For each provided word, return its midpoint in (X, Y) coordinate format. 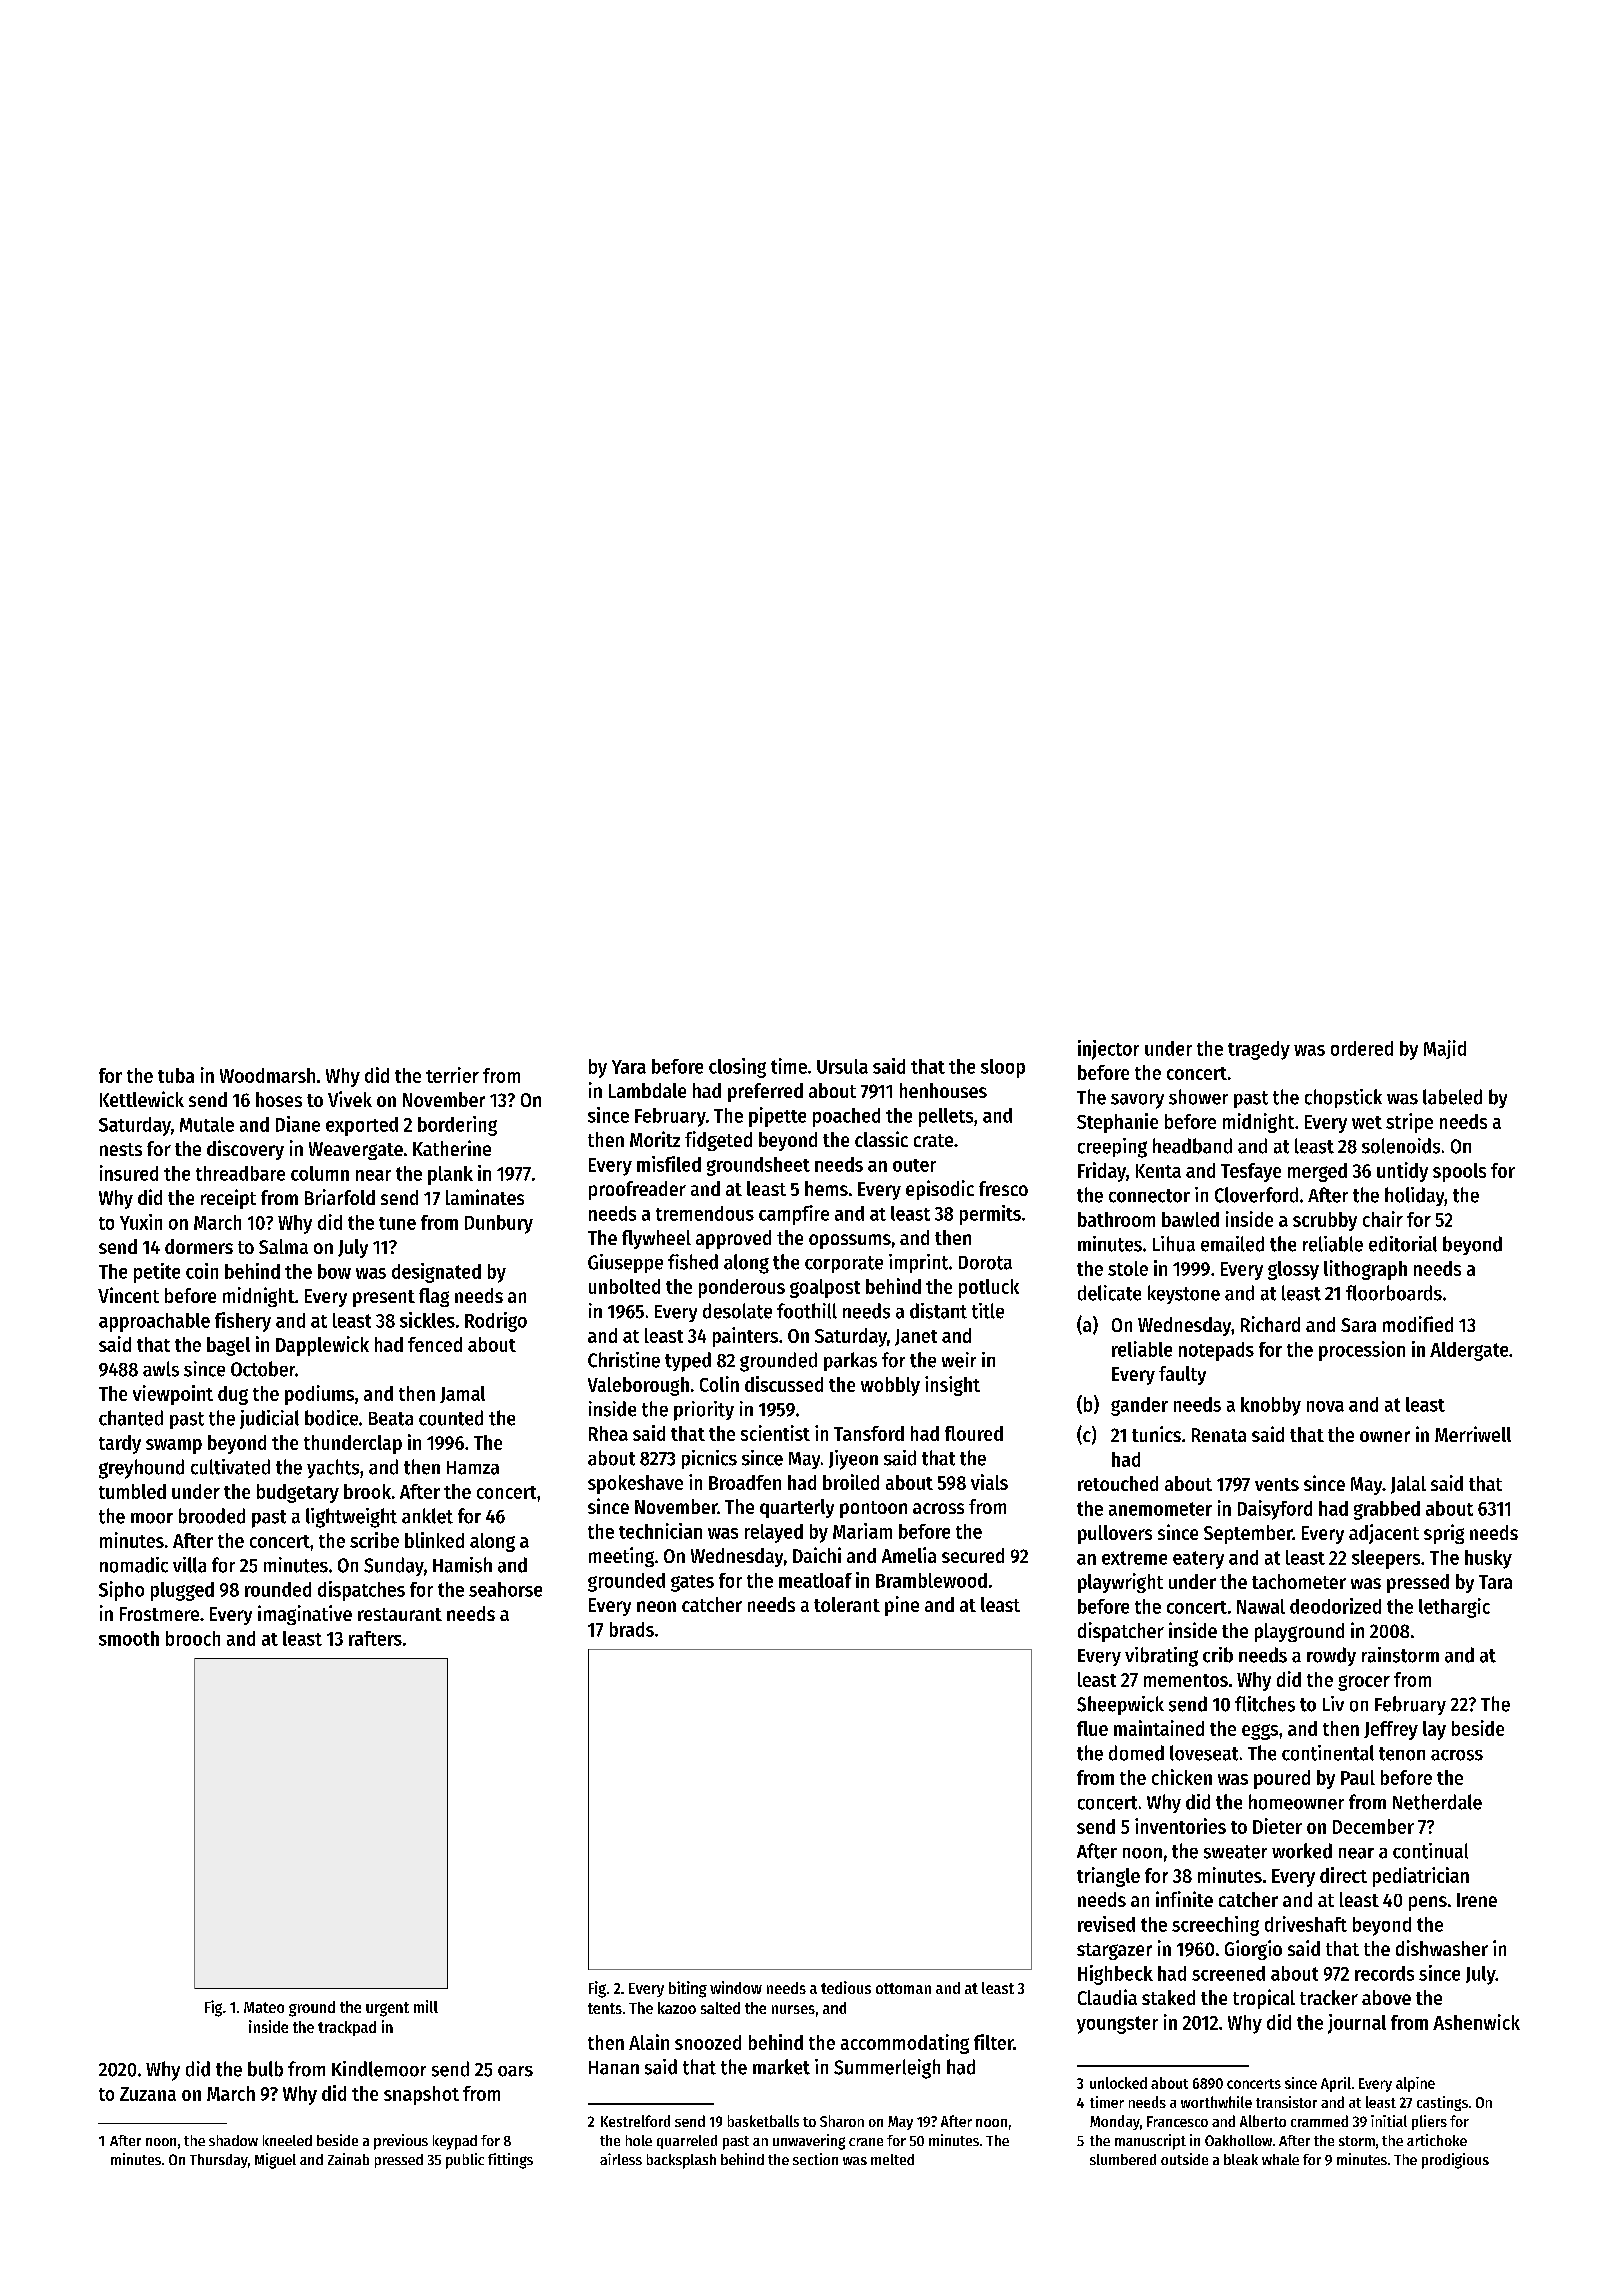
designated (436, 1273)
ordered (1362, 1048)
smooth (129, 1638)
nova (1325, 1406)
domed (1136, 1753)
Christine (624, 1360)
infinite (1184, 1899)
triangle (1108, 1877)
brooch (193, 1638)
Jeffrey (1391, 1730)
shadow (233, 2140)
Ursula (842, 1066)
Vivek (350, 1099)
